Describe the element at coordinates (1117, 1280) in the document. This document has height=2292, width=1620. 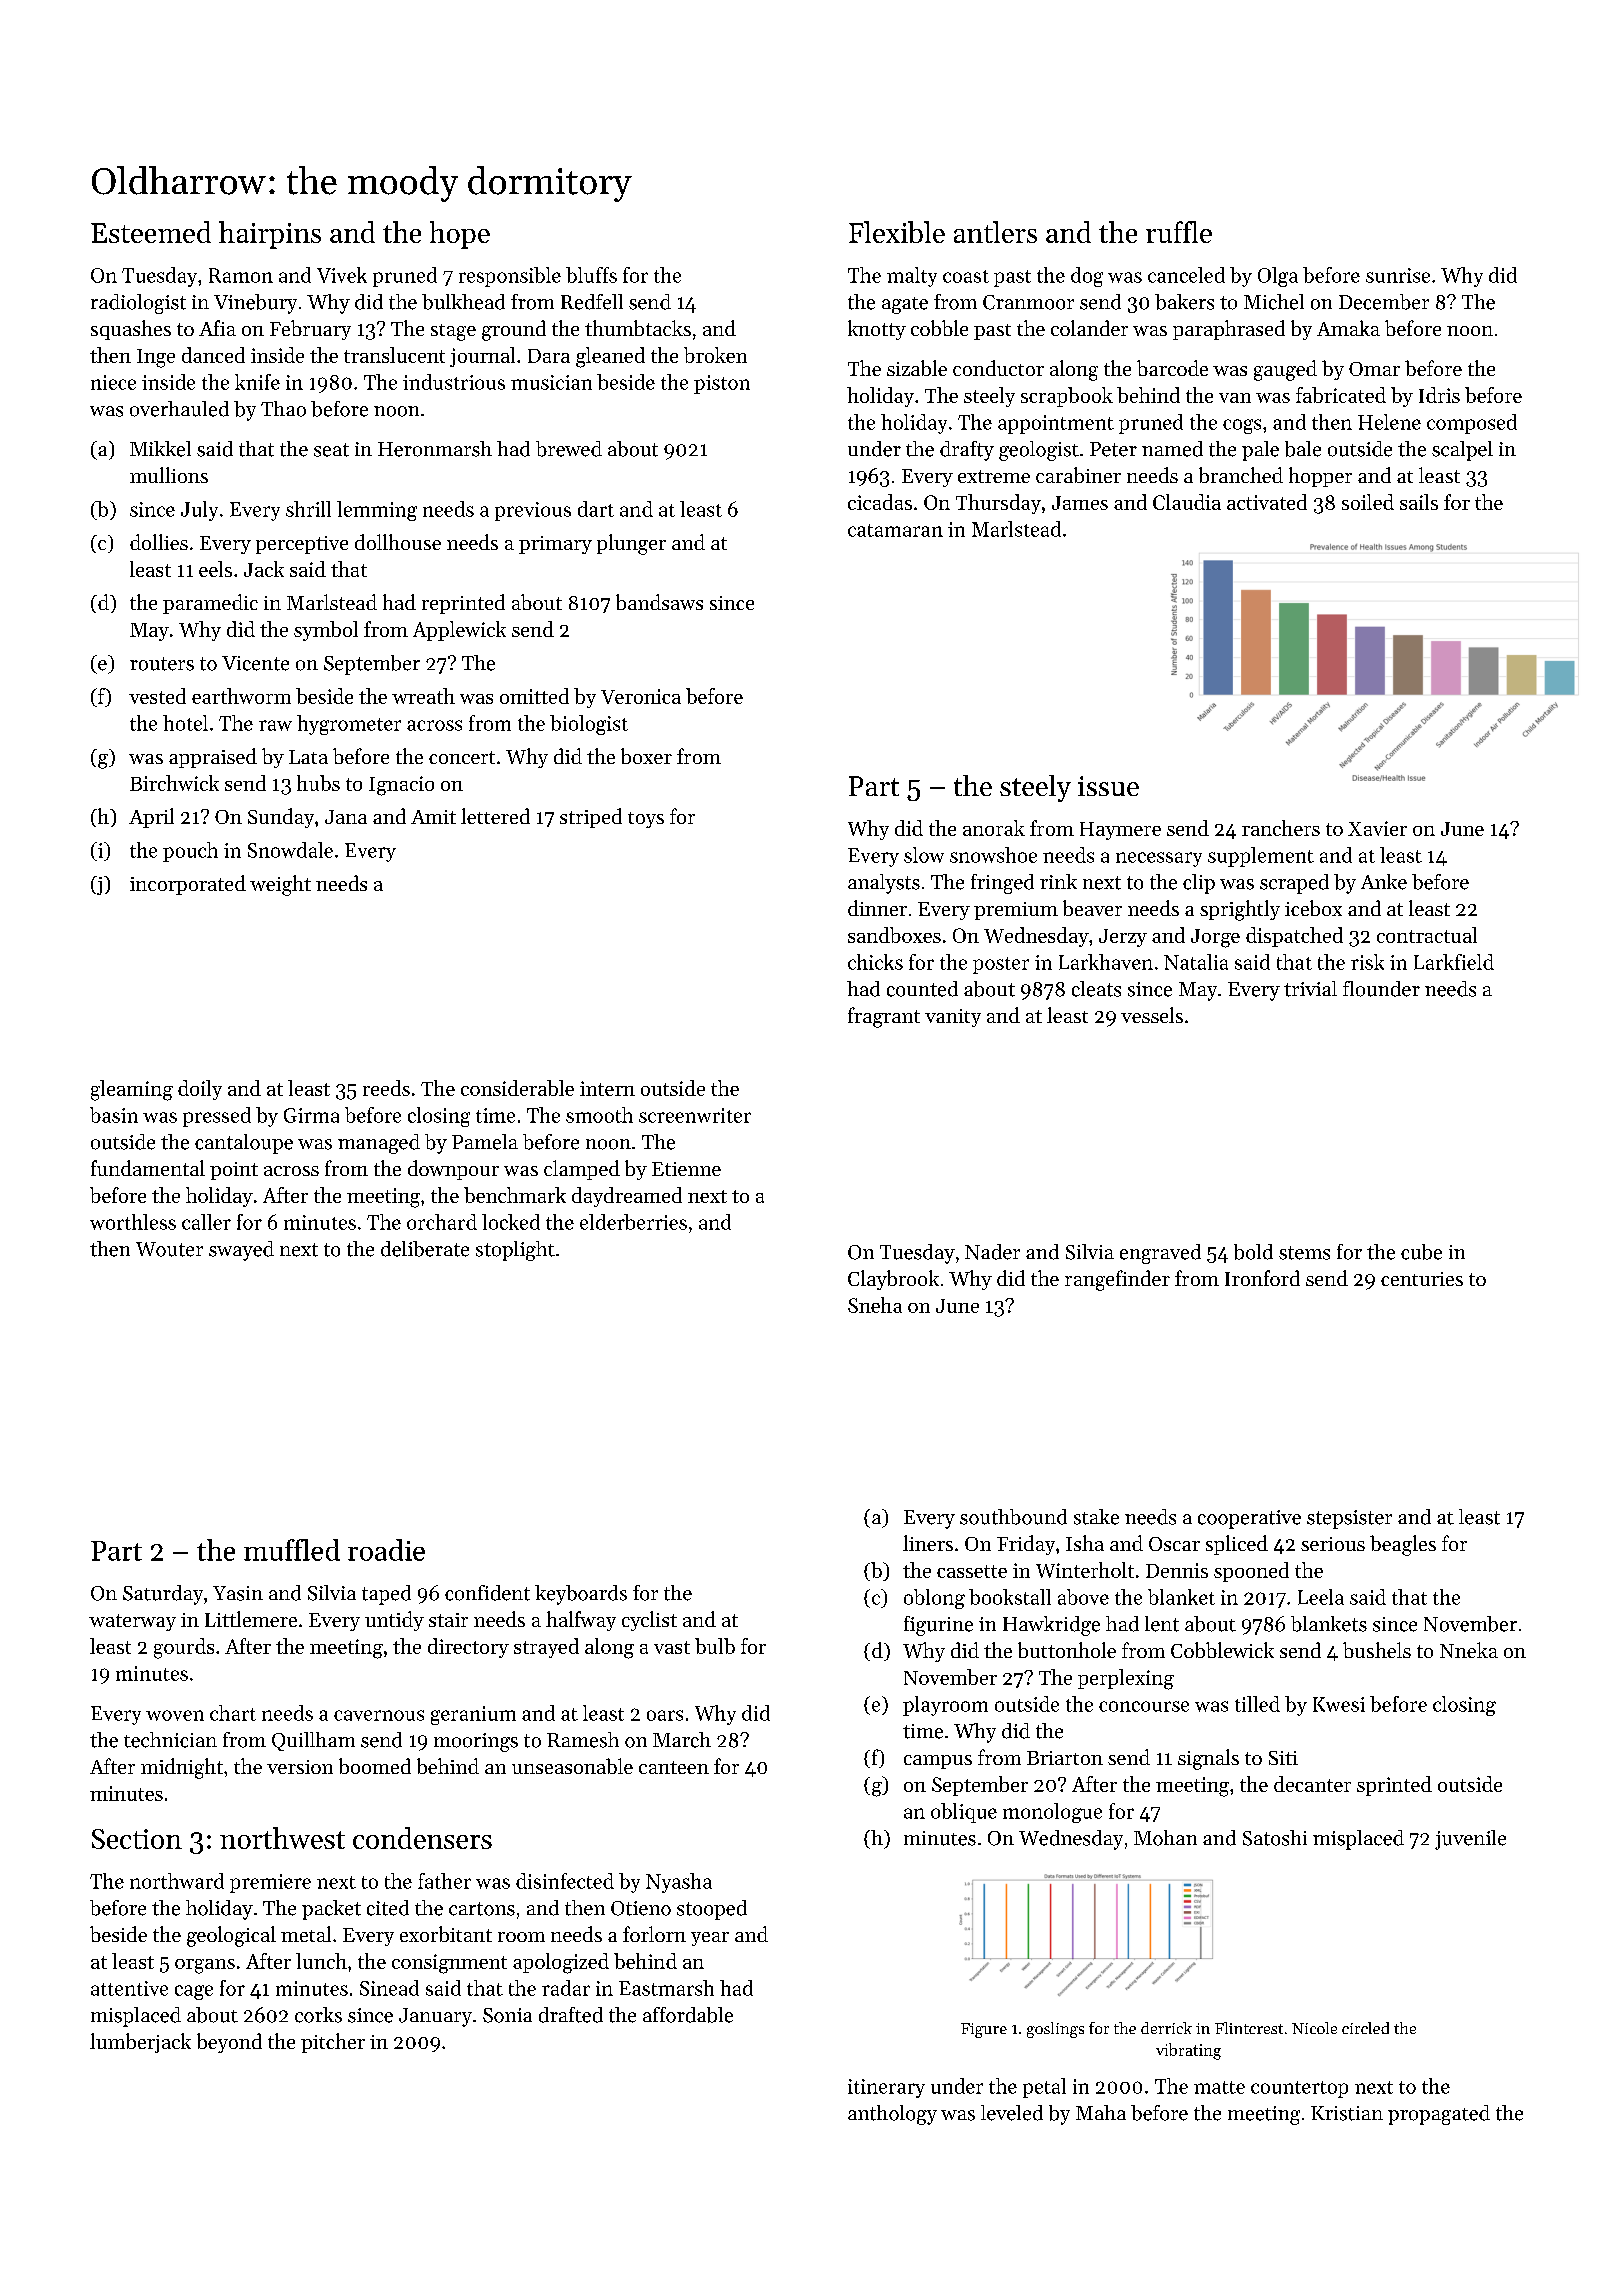
I see `rangefinder` at that location.
